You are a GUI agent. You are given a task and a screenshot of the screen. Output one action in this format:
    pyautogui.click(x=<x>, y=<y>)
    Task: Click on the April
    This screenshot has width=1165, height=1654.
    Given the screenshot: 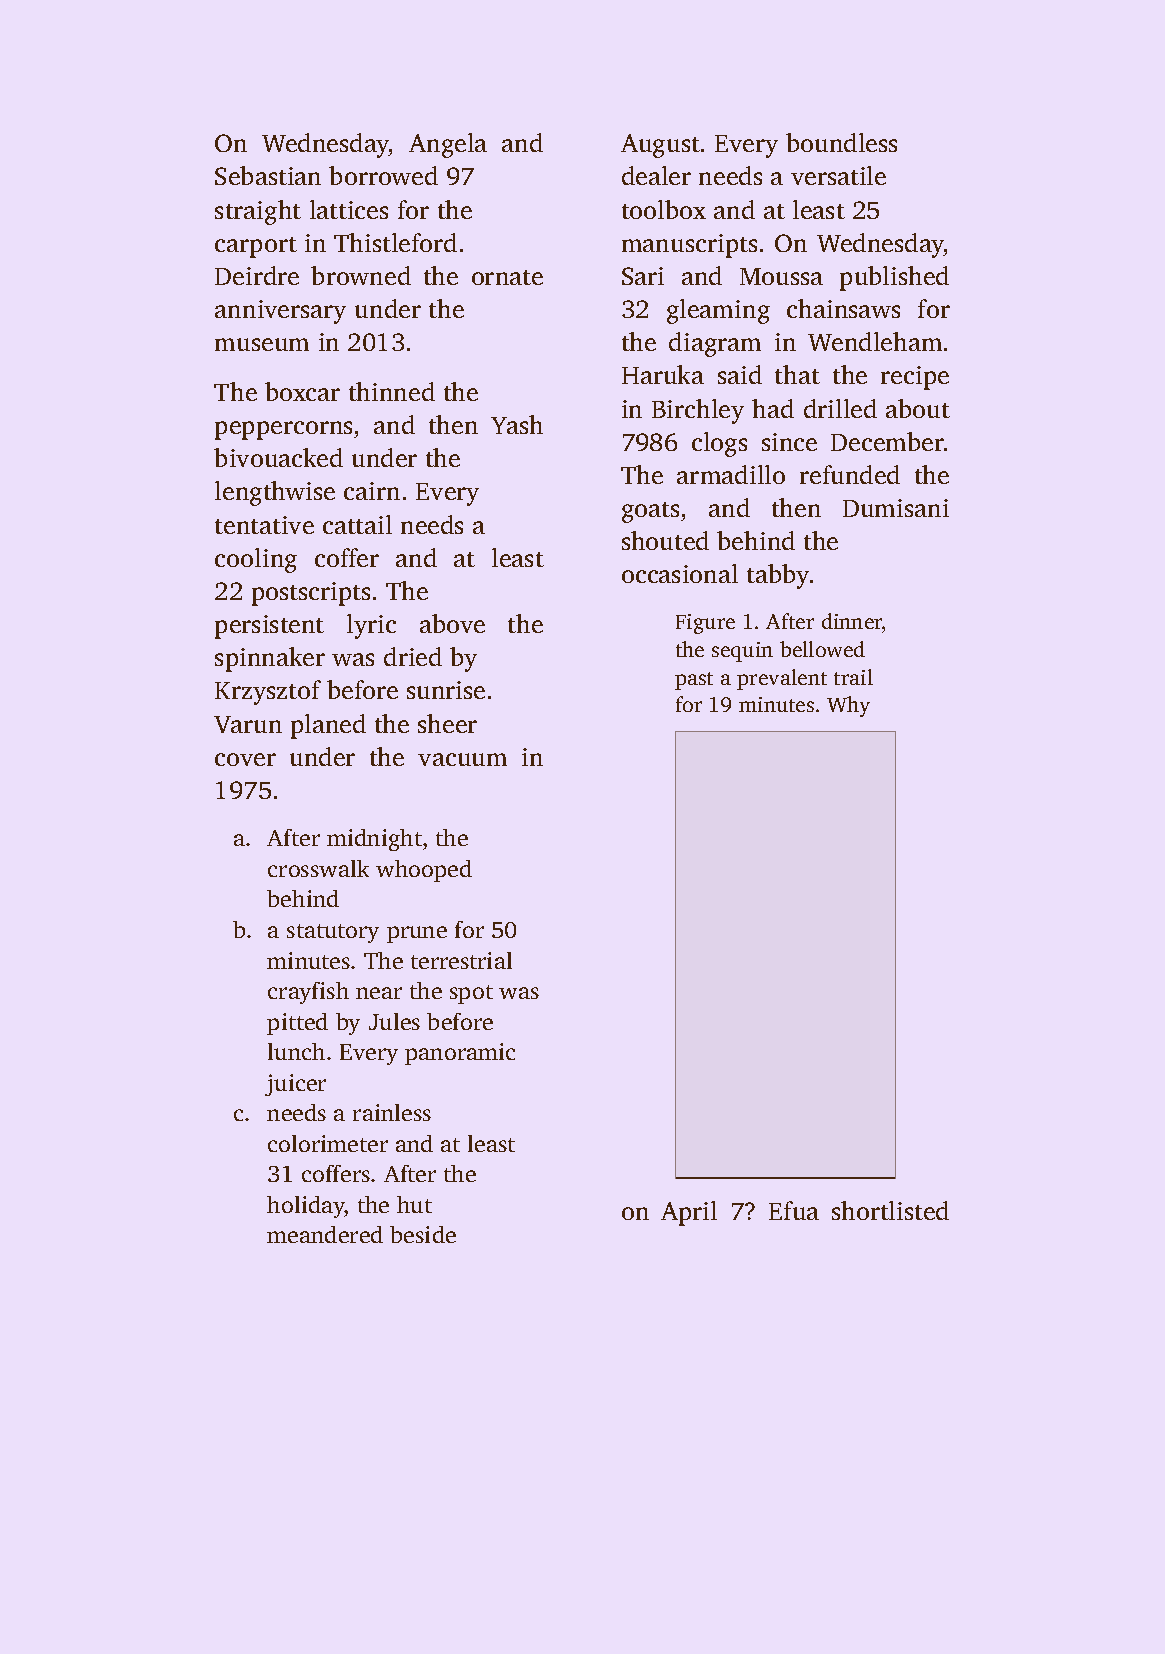 What is the action you would take?
    pyautogui.click(x=689, y=1213)
